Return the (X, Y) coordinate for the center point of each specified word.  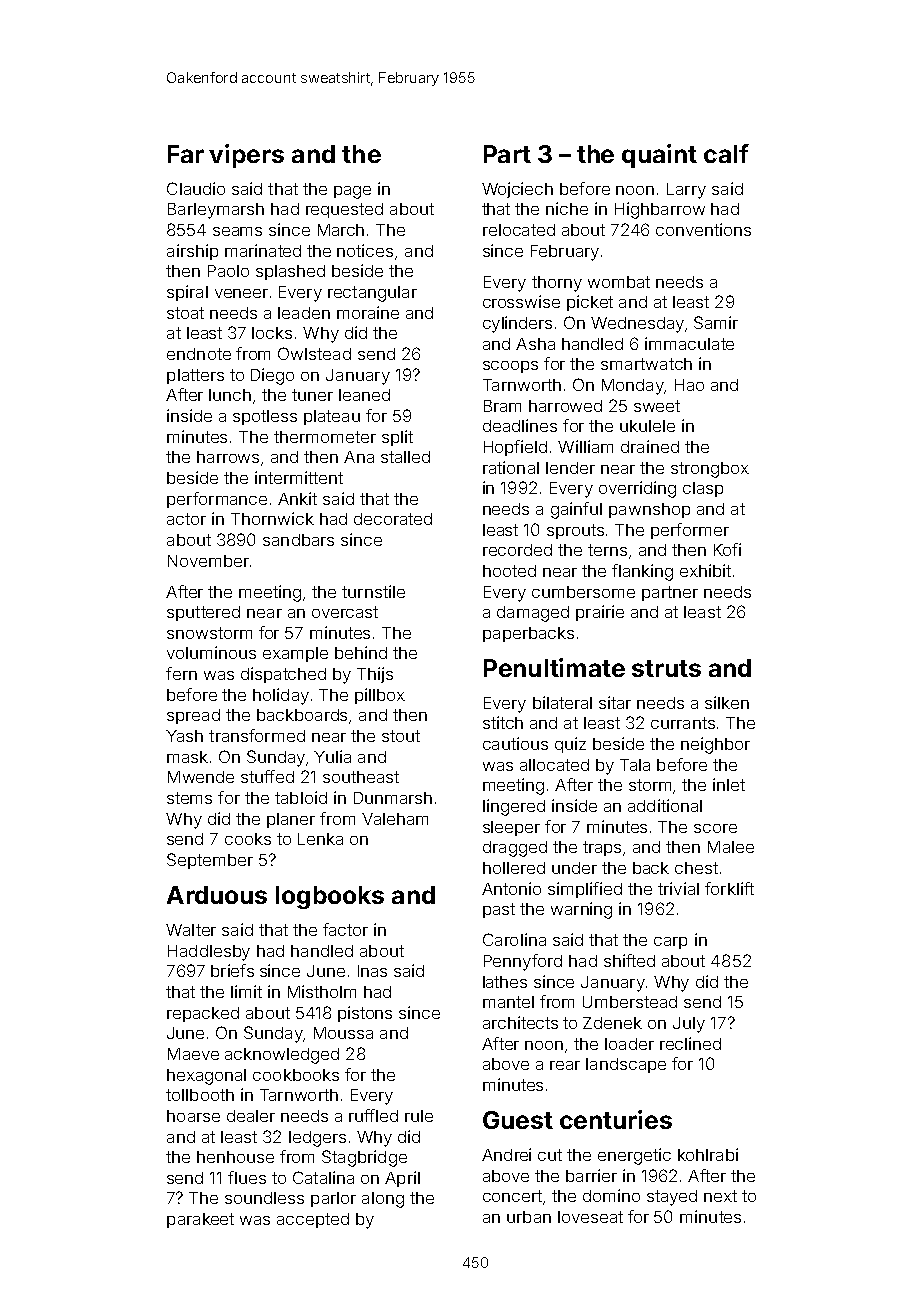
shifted (629, 960)
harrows (228, 457)
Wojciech (517, 190)
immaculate (689, 343)
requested (344, 210)
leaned (364, 395)
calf (726, 153)
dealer (251, 1116)
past (499, 910)
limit (246, 991)
